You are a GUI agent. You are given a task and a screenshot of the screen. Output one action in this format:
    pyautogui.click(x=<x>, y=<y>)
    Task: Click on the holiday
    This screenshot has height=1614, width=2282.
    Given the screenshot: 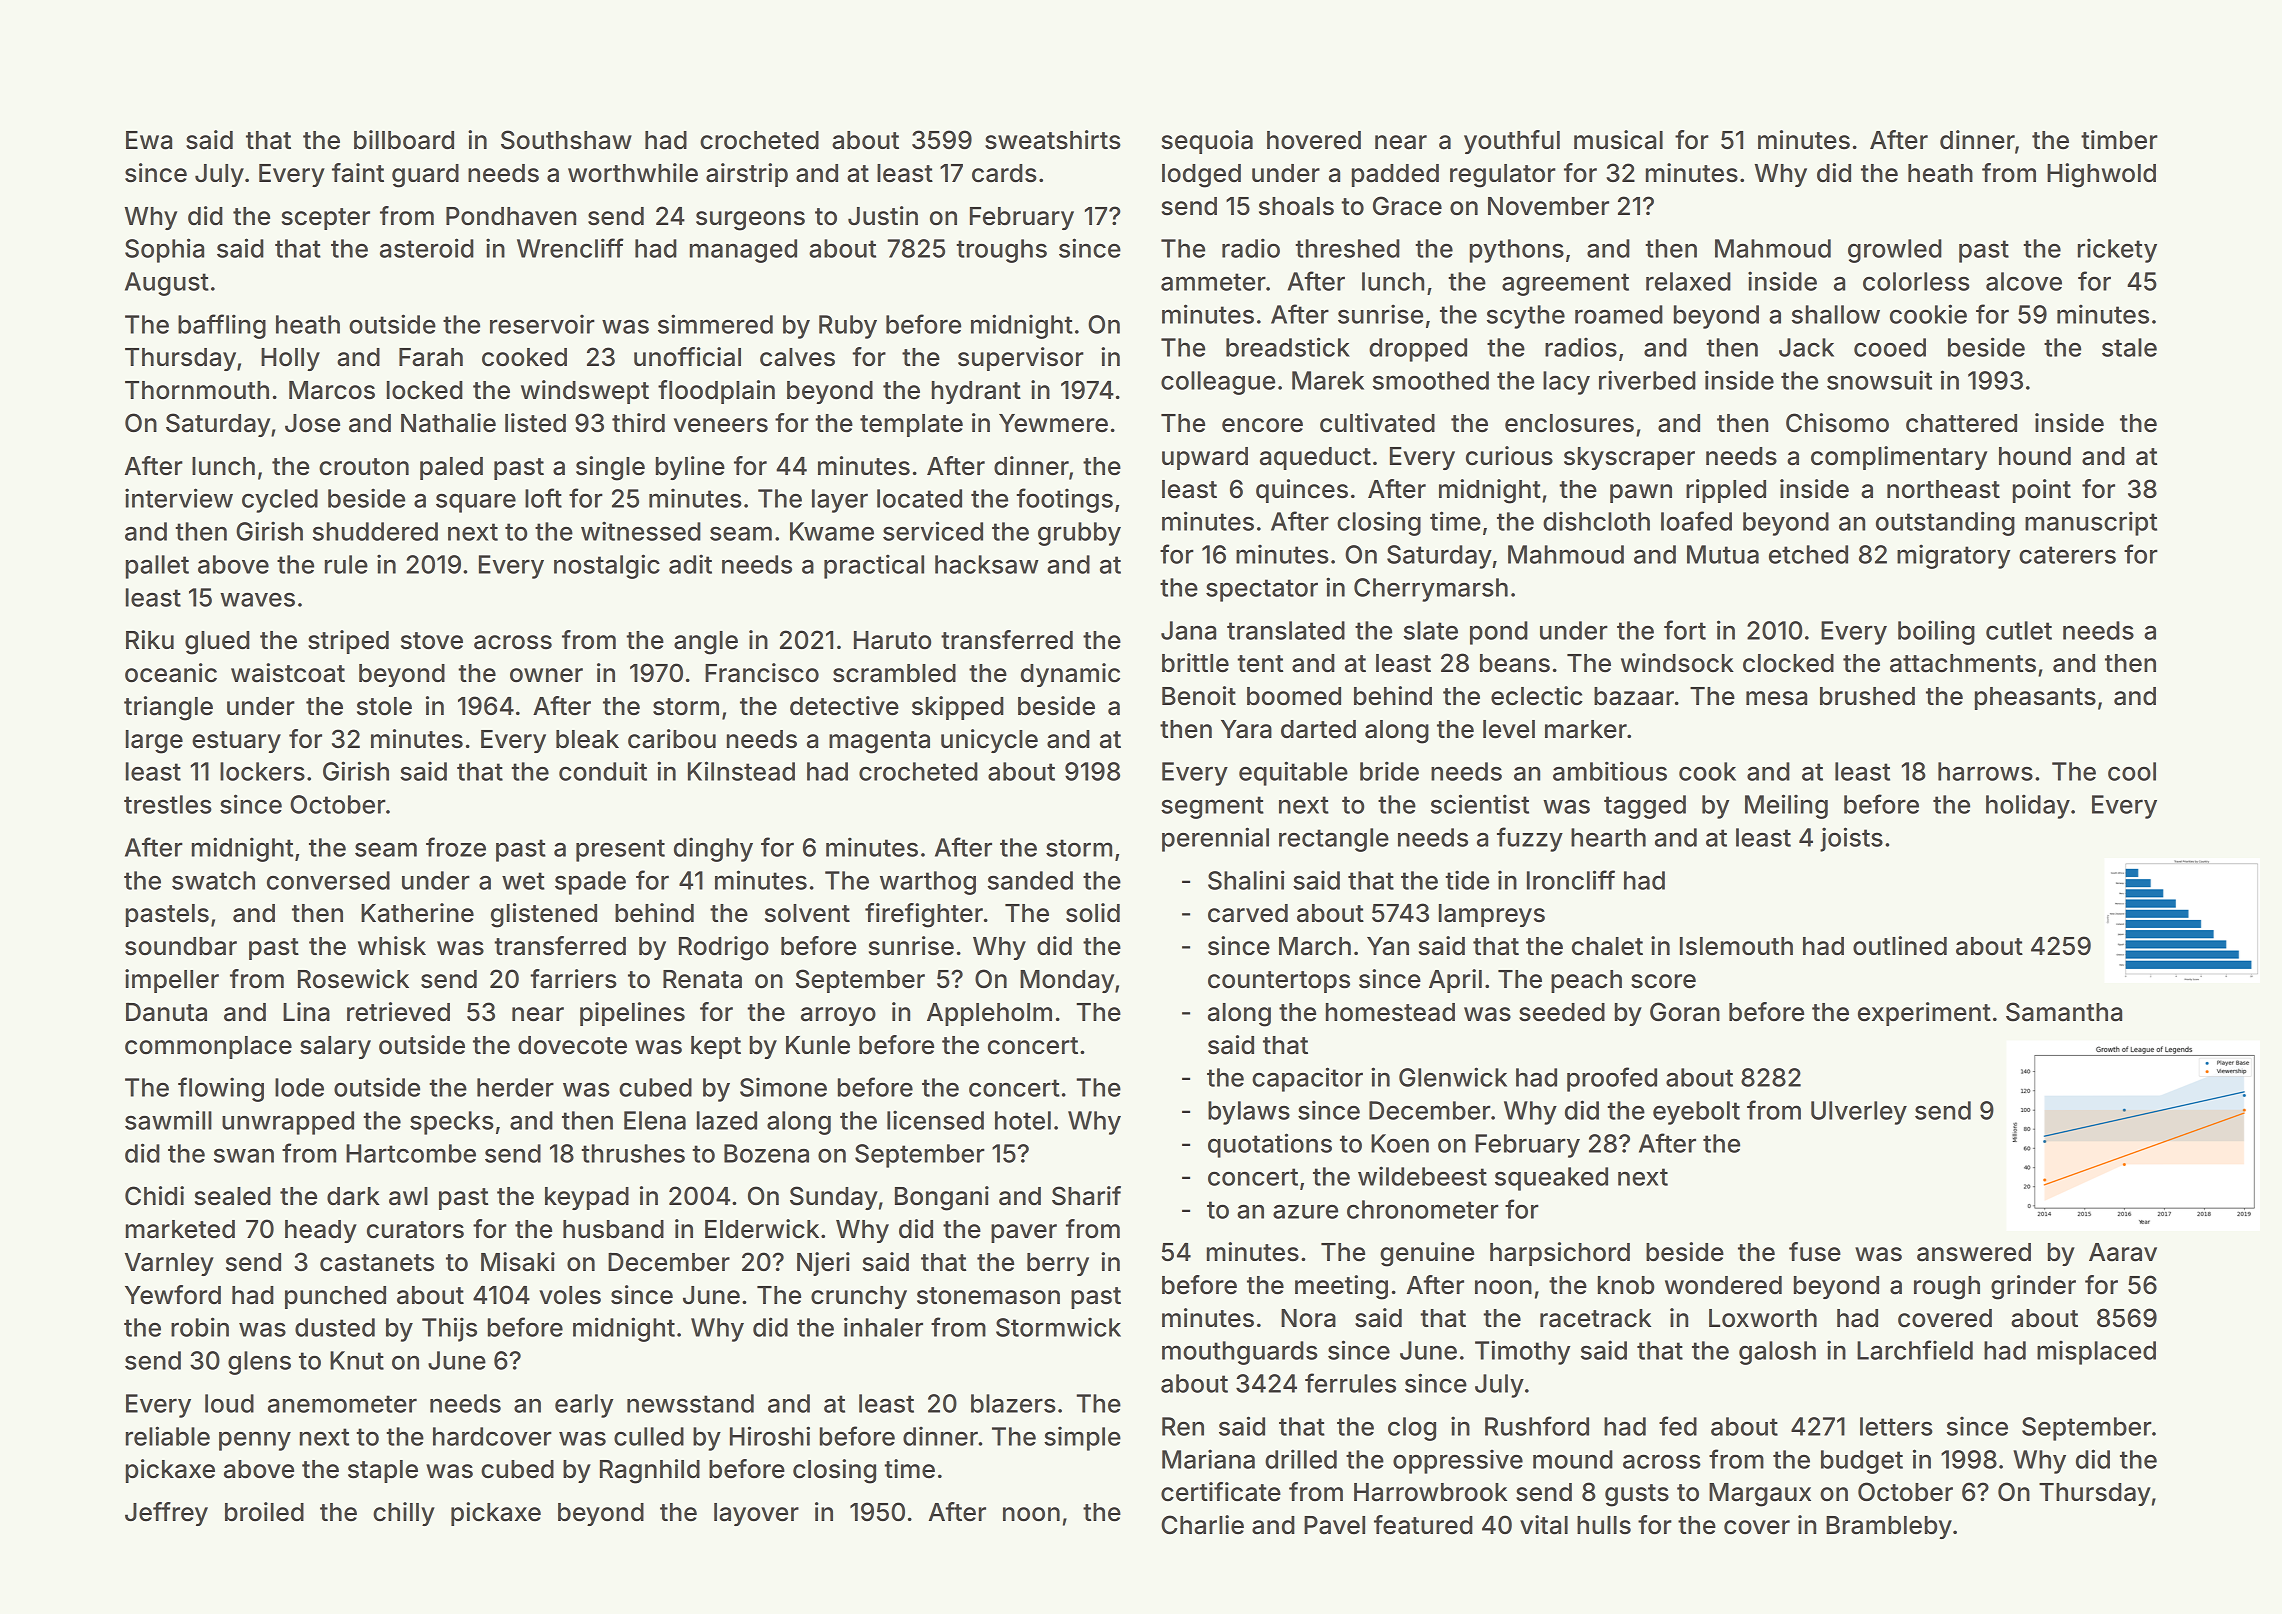 What is the action you would take?
    pyautogui.click(x=2028, y=806)
